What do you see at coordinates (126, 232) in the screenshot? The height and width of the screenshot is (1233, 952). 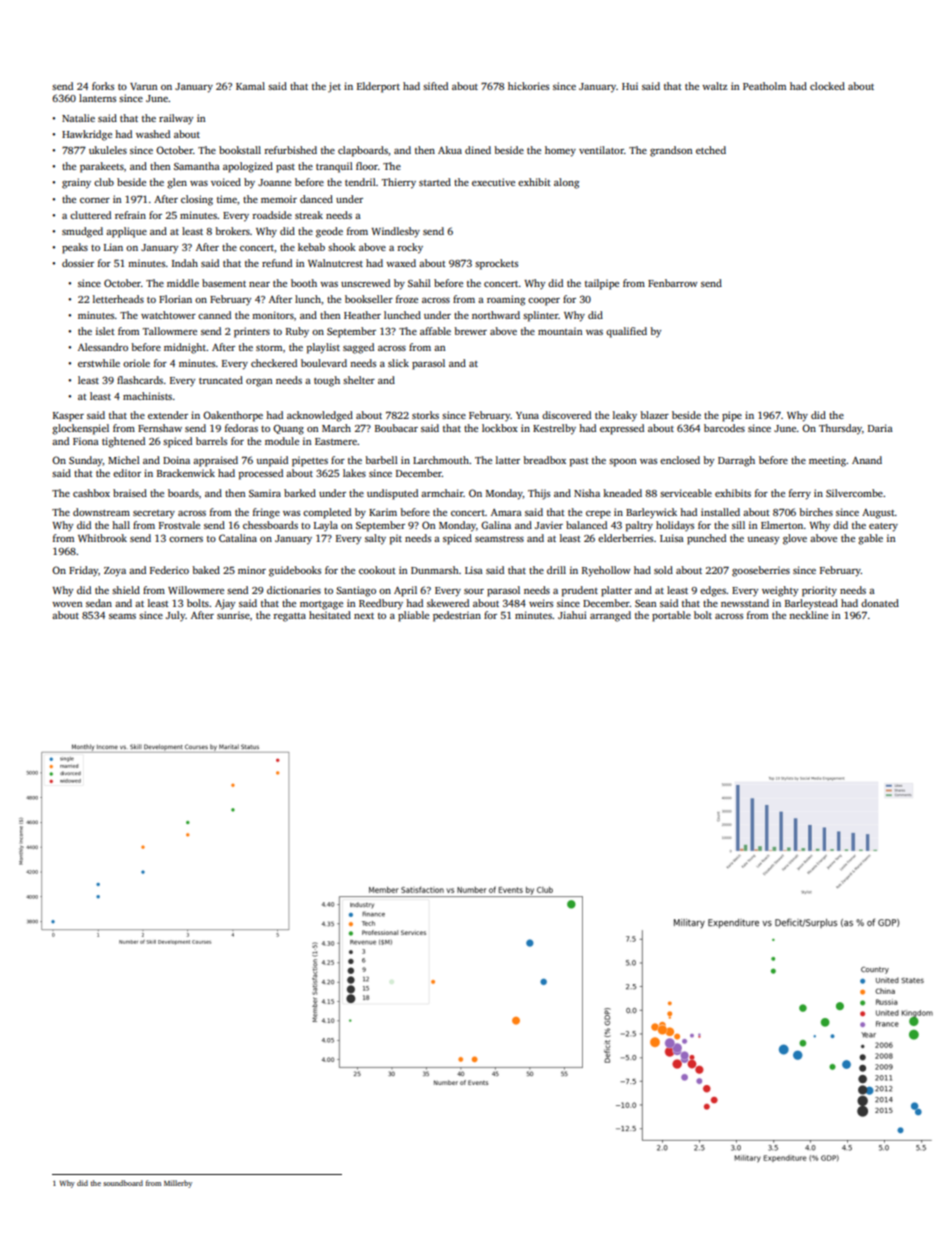 I see `applique` at bounding box center [126, 232].
